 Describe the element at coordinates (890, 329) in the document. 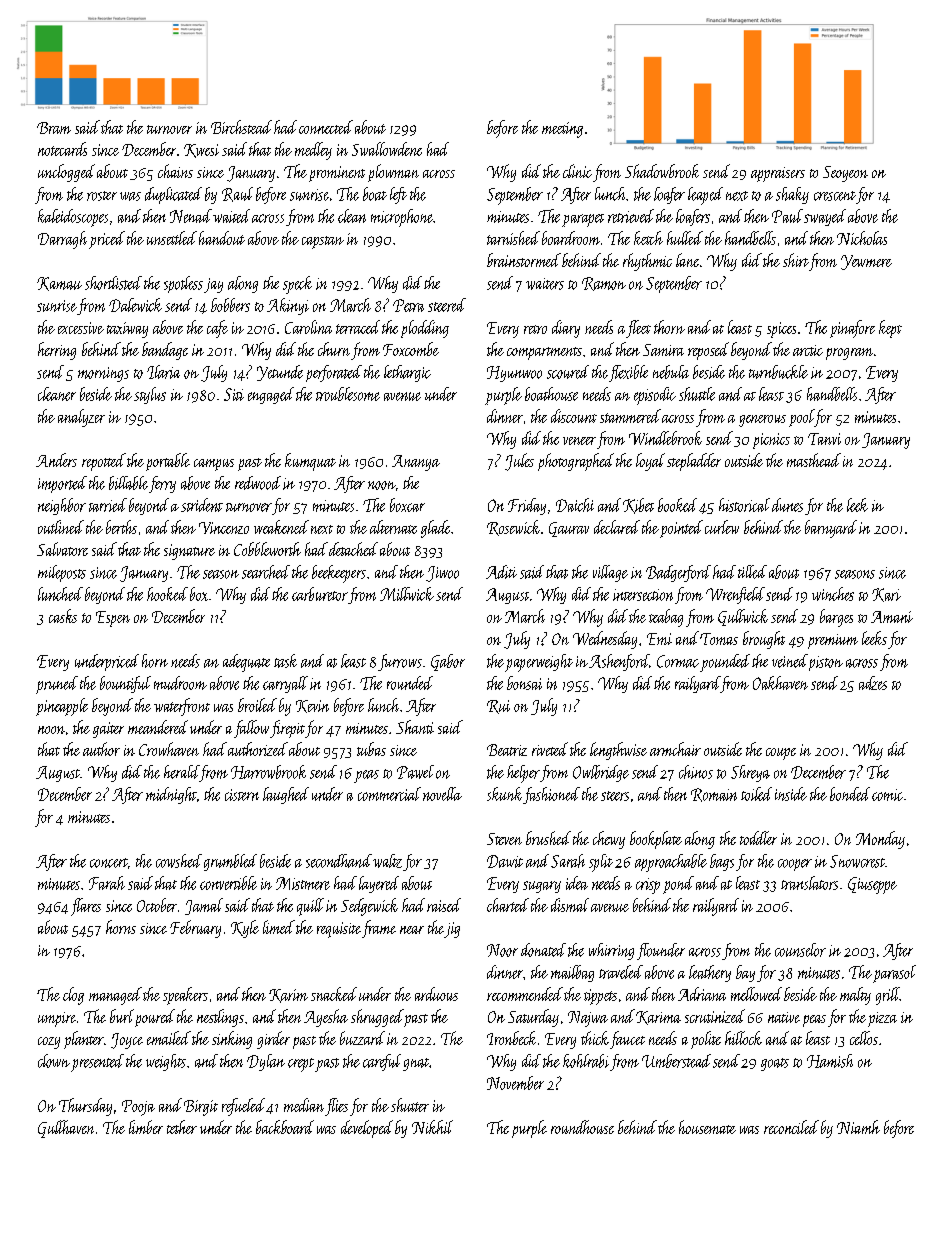

I see `kept` at that location.
